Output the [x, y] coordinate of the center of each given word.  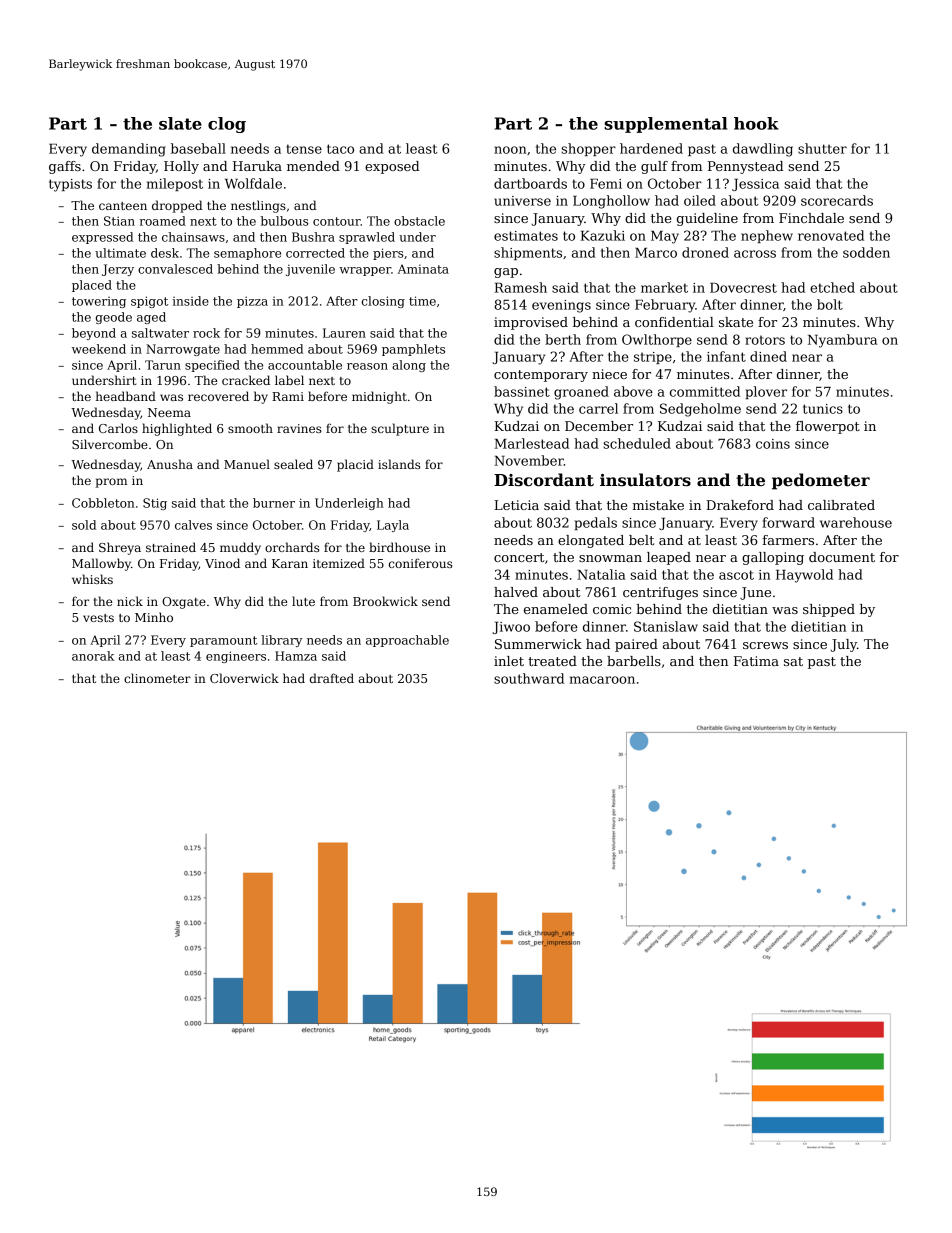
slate [180, 123]
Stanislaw [666, 626]
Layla [393, 526]
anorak [93, 656]
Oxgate [184, 603]
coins [773, 444]
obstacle [419, 221]
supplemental [665, 125]
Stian [119, 221]
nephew [767, 236]
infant [726, 356]
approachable [407, 641]
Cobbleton [103, 503]
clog [227, 125]
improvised [531, 323]
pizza [252, 302]
